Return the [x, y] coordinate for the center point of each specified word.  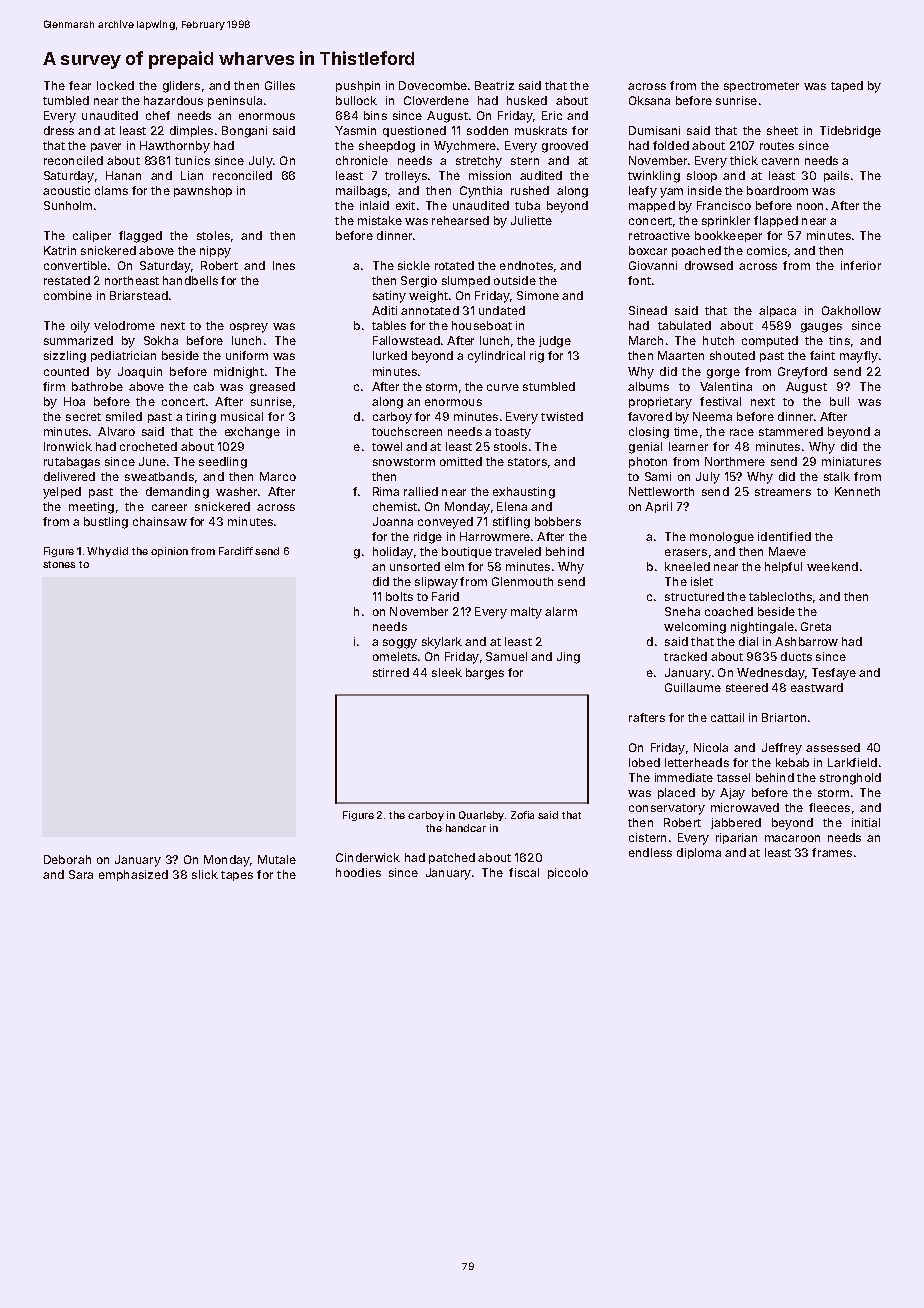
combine [68, 295]
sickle [414, 265]
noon [810, 206]
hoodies [358, 872]
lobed [644, 762]
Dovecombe [433, 85]
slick [205, 874]
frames [832, 852]
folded [671, 145]
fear [80, 85]
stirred [391, 672]
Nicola [711, 747]
